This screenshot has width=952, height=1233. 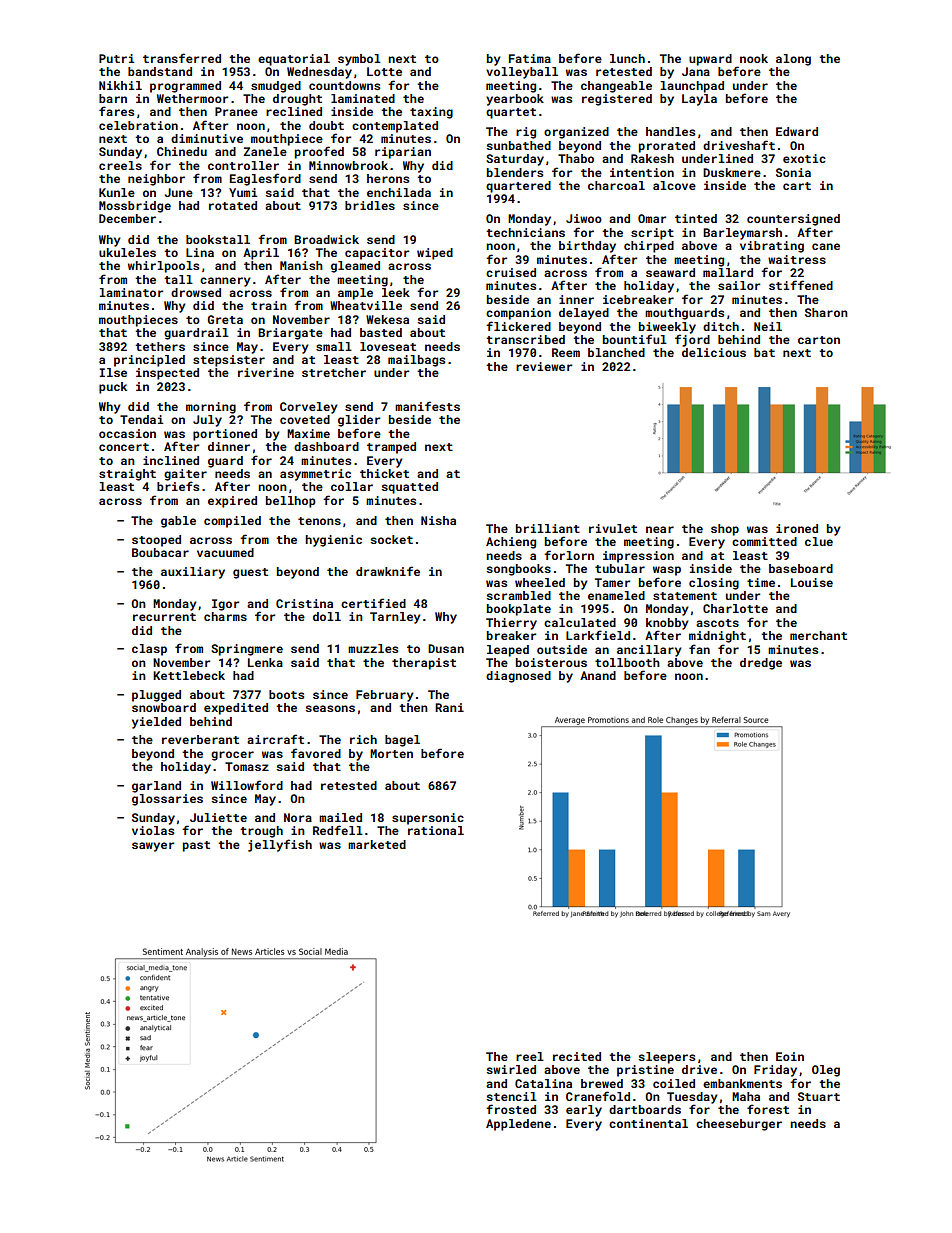 What do you see at coordinates (153, 847) in the screenshot?
I see `sawyer` at bounding box center [153, 847].
